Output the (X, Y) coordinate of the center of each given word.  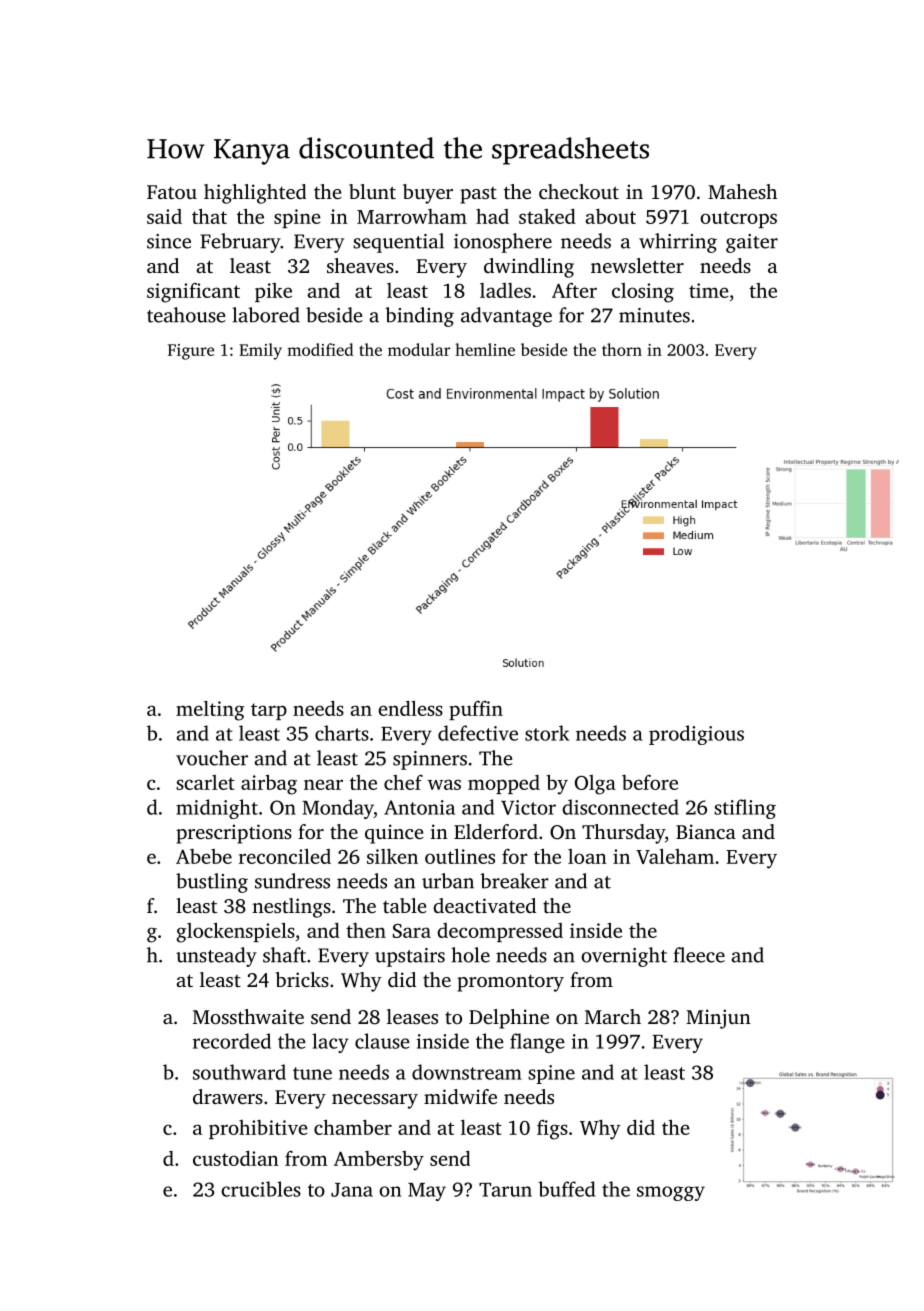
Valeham (675, 856)
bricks (302, 979)
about (611, 216)
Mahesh (742, 191)
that (209, 216)
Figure (191, 352)
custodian (236, 1158)
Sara (412, 931)
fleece (699, 955)
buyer (428, 194)
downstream (467, 1072)
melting (210, 711)
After (574, 290)
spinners (430, 760)
